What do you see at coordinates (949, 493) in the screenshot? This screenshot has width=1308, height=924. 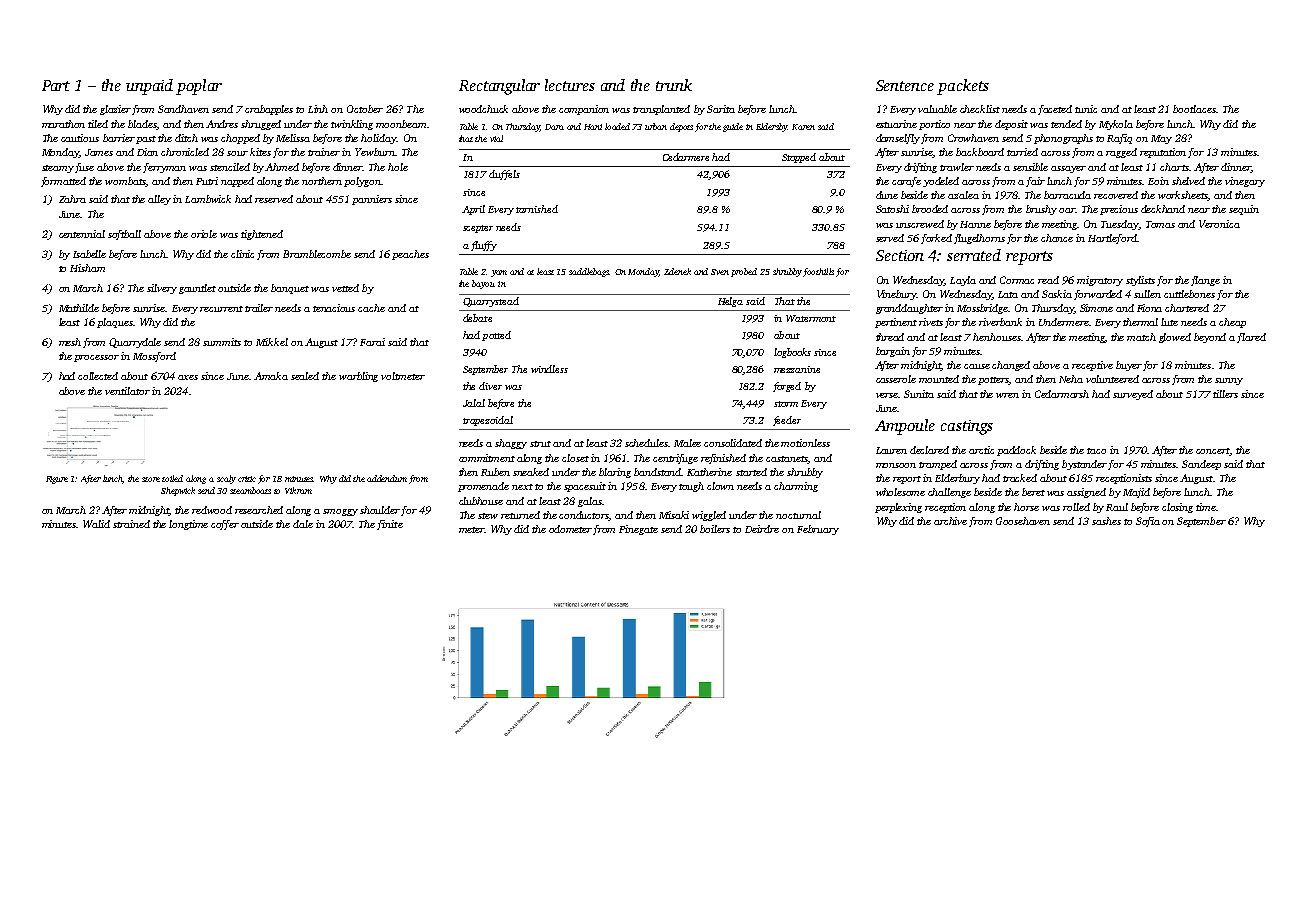 I see `challenge` at bounding box center [949, 493].
